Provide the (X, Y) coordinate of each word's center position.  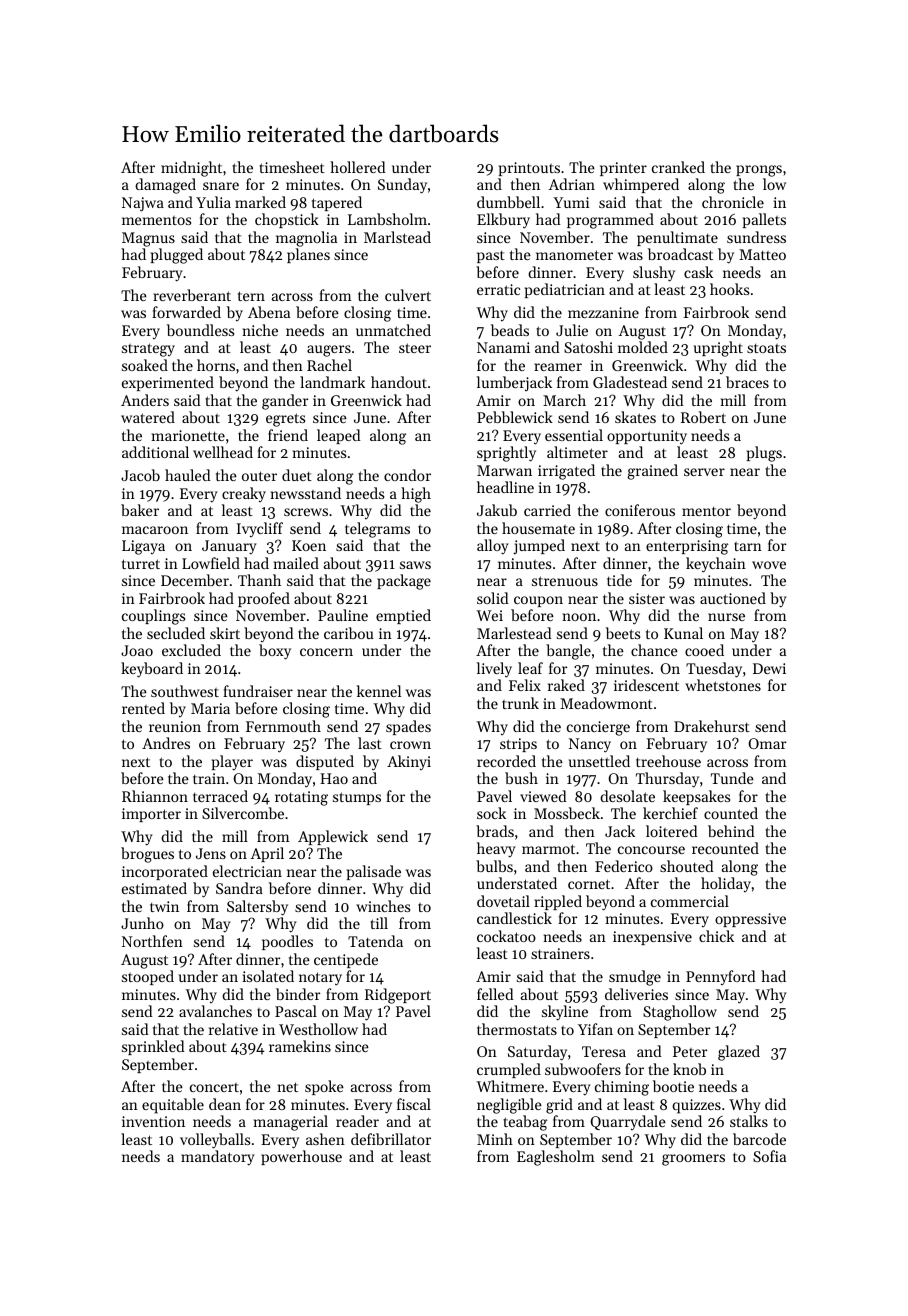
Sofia (769, 1156)
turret (141, 564)
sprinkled (153, 1047)
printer (623, 169)
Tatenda (375, 941)
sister (647, 598)
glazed (739, 1053)
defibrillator (391, 1139)
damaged (165, 186)
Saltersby (257, 908)
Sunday (402, 186)
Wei (489, 615)
